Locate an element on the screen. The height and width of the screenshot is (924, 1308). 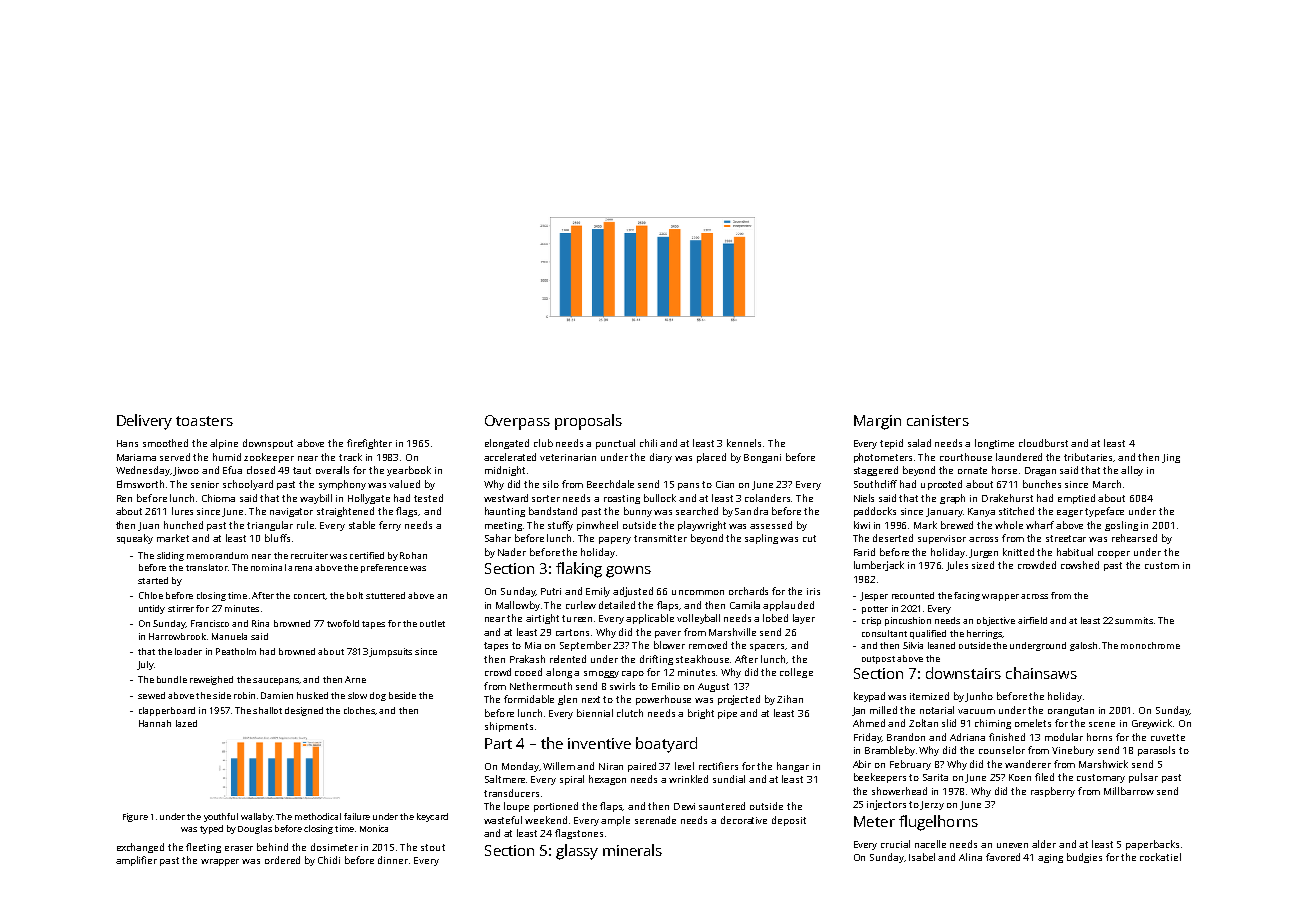
Hans is located at coordinates (127, 443).
